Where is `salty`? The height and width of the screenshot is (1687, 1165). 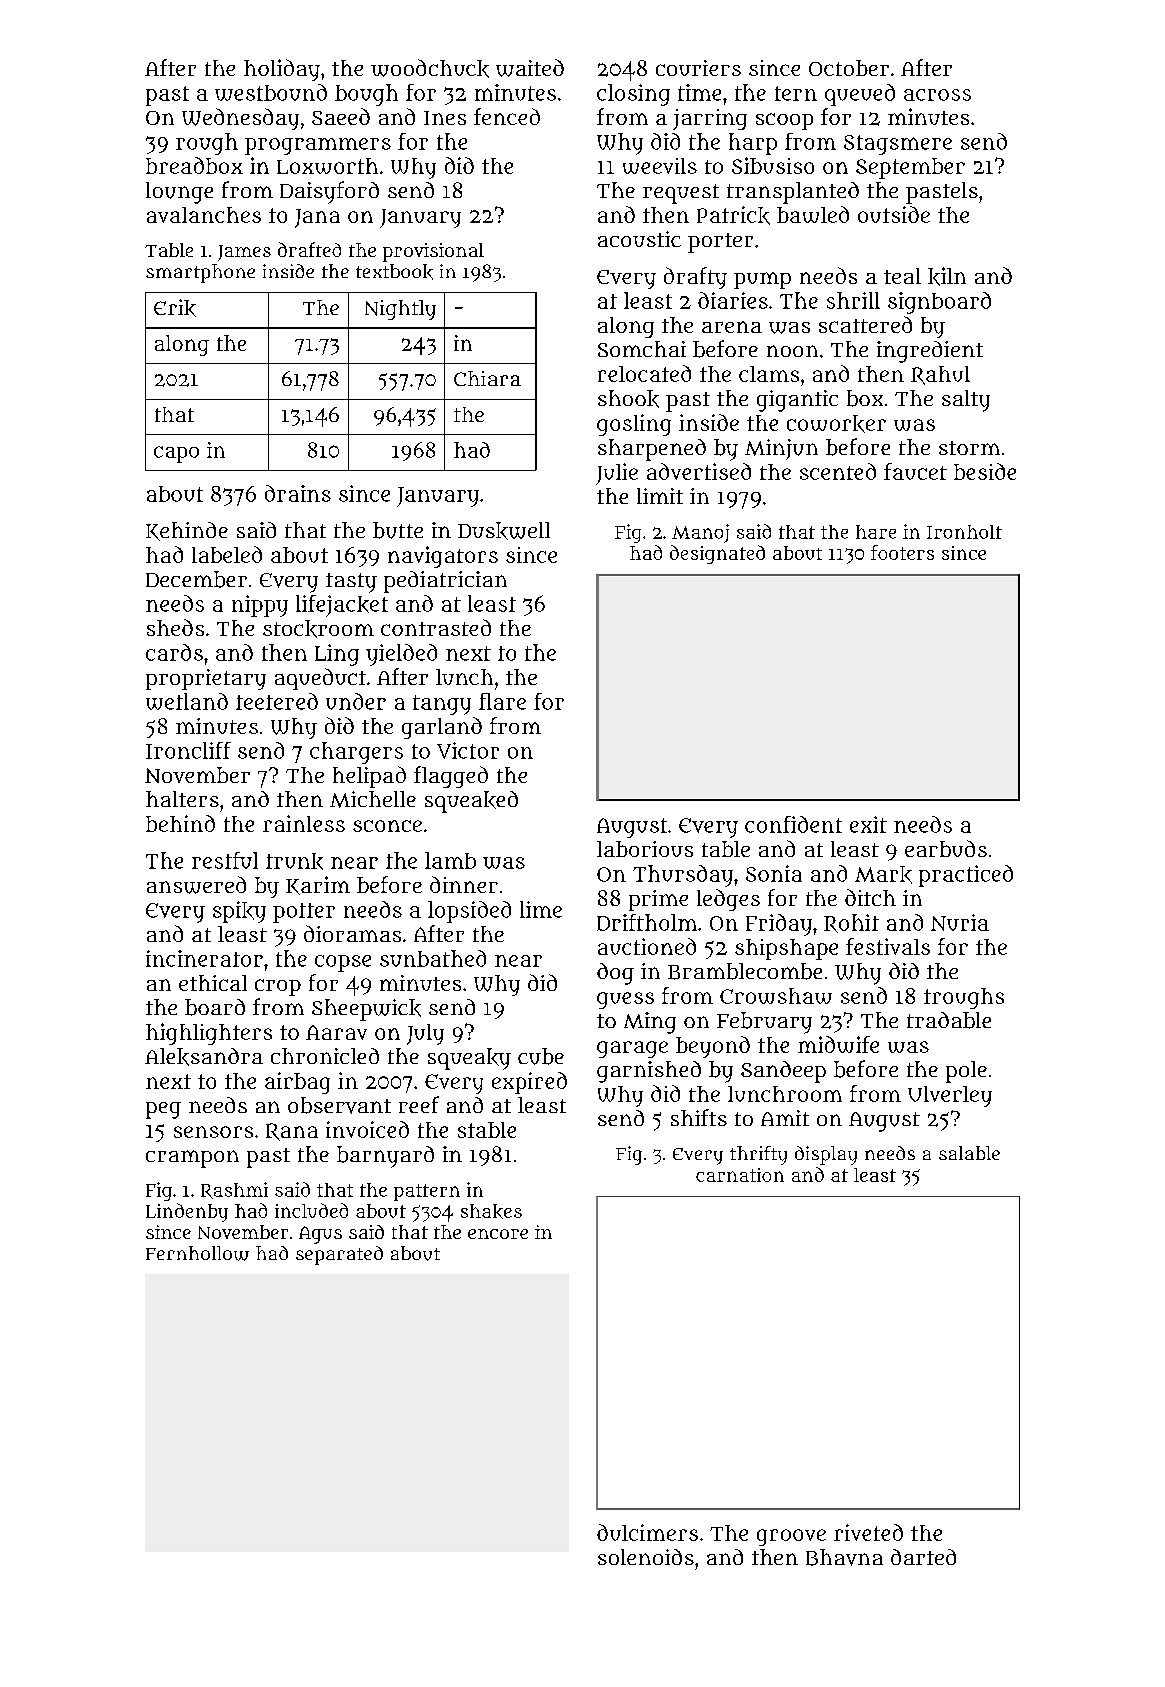 salty is located at coordinates (966, 401).
